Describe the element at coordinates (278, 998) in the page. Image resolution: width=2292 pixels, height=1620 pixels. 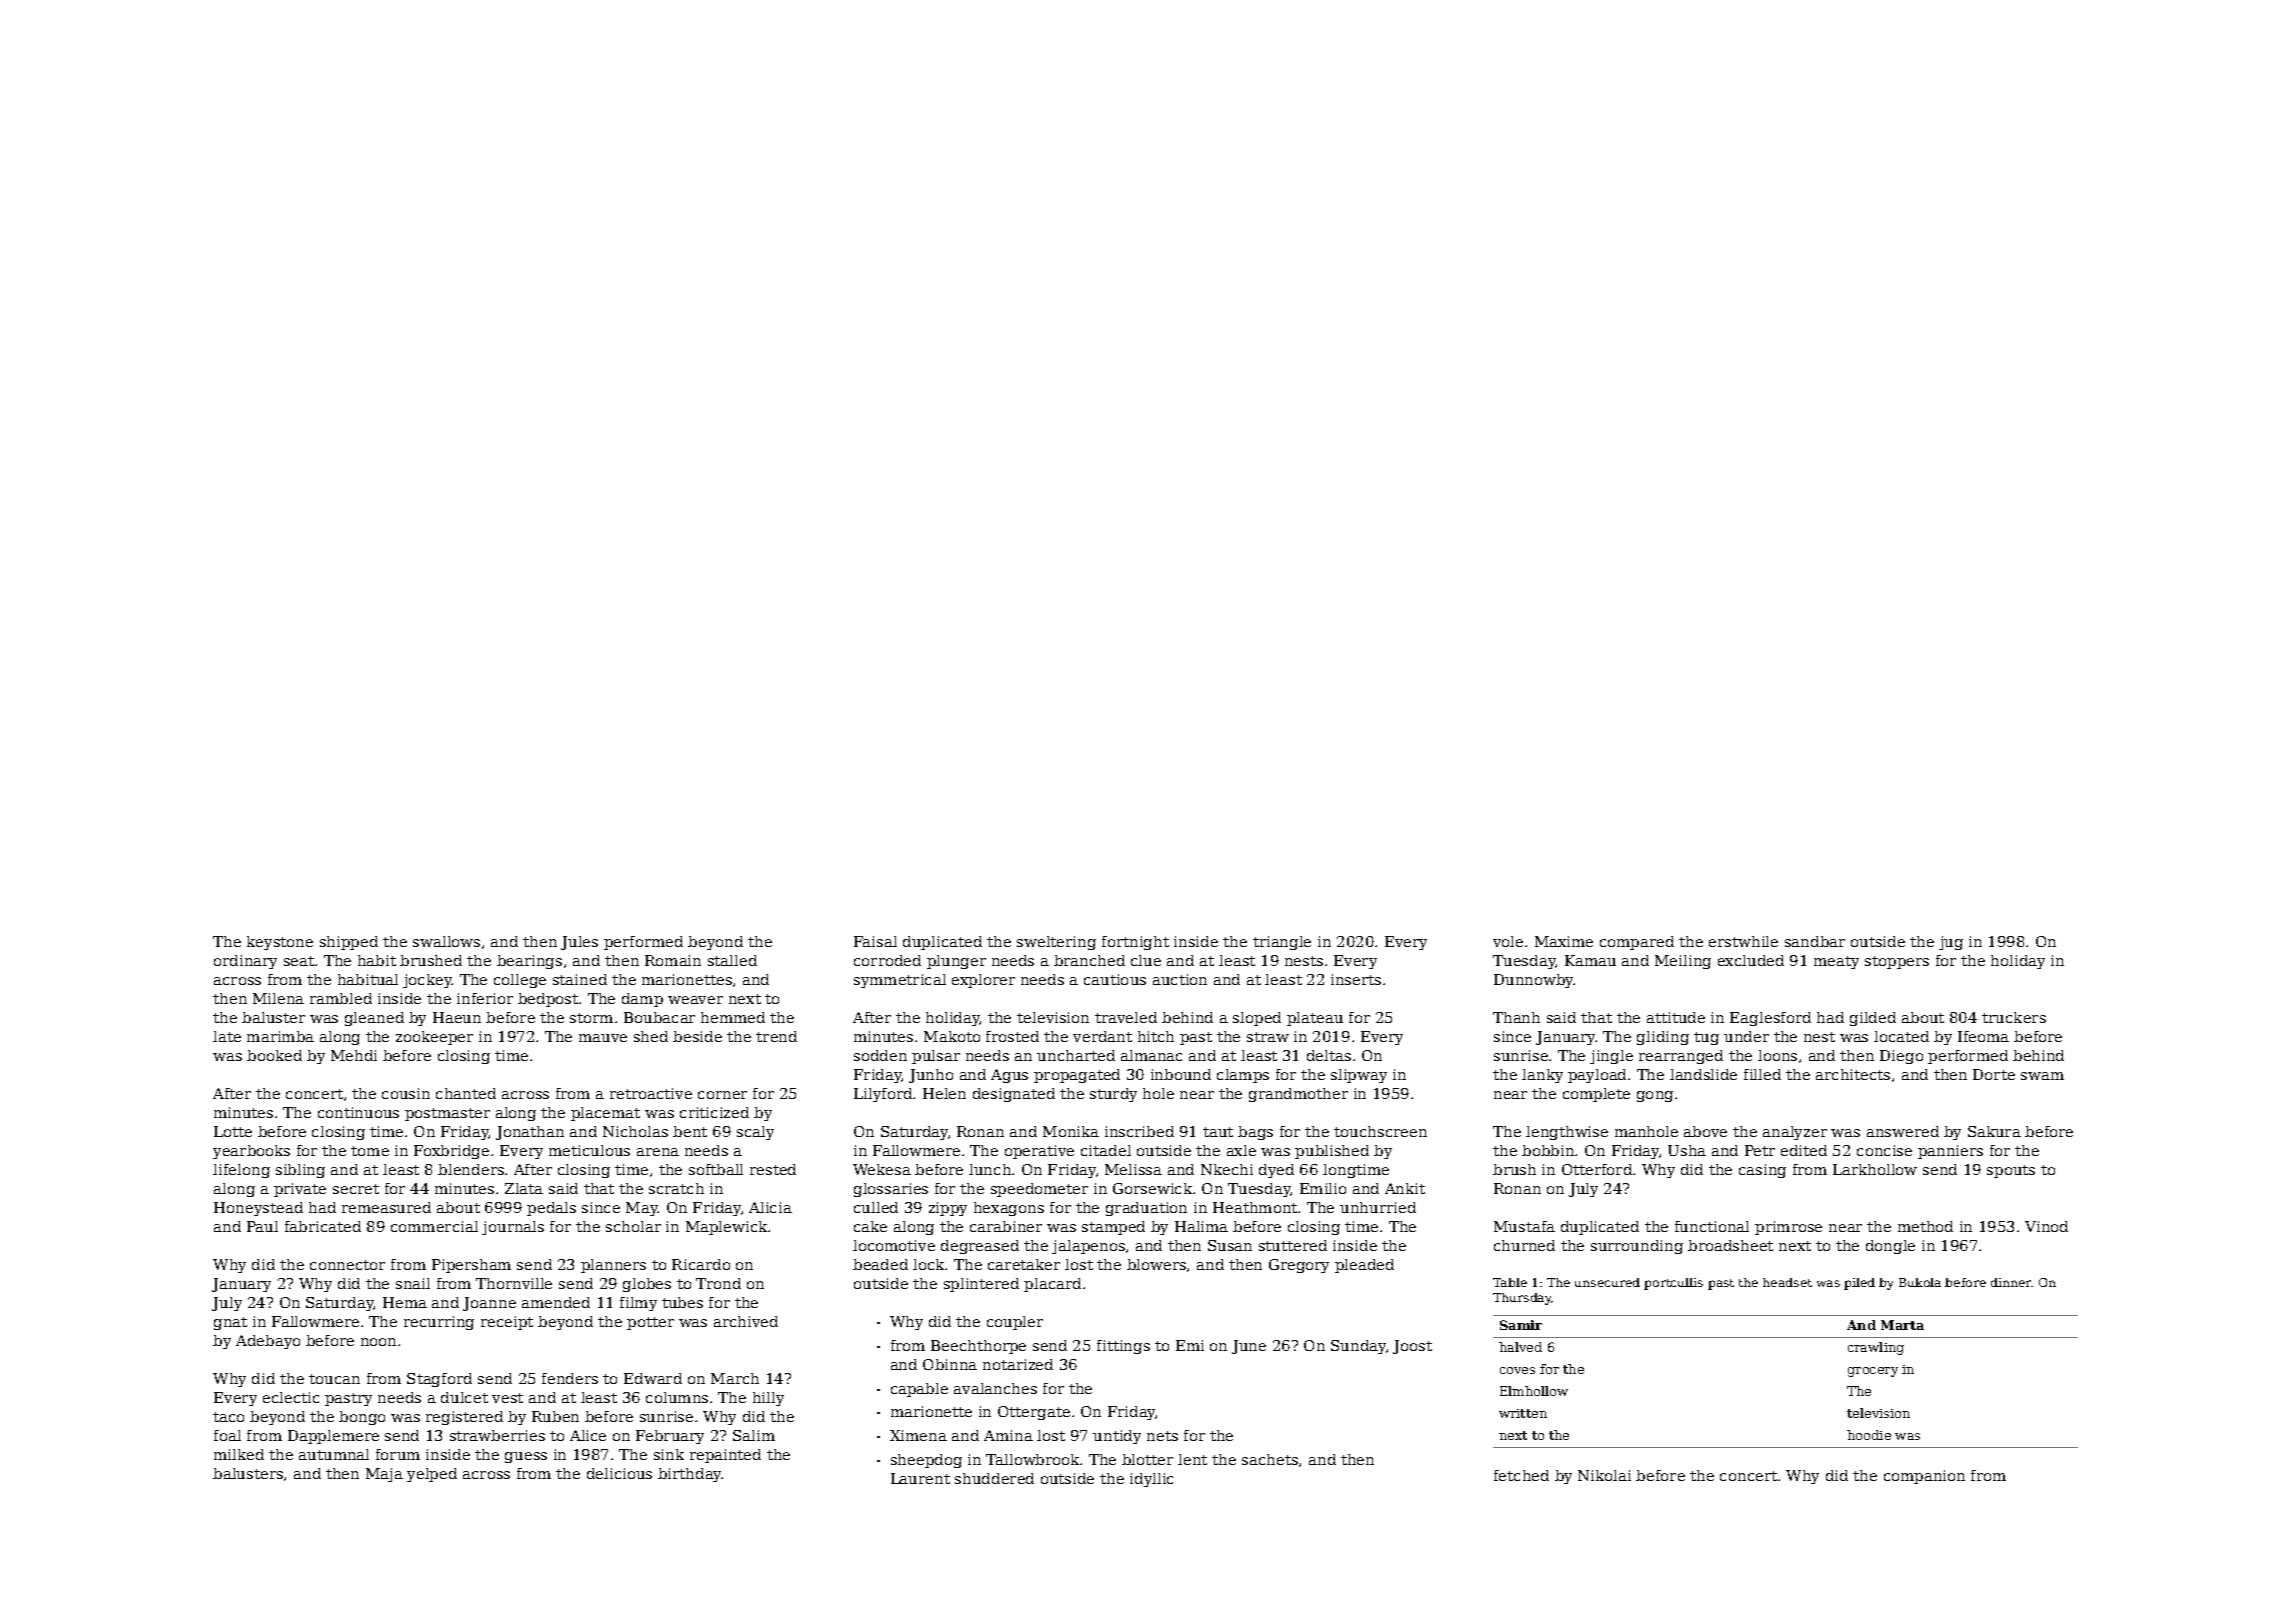
I see `Milena` at that location.
